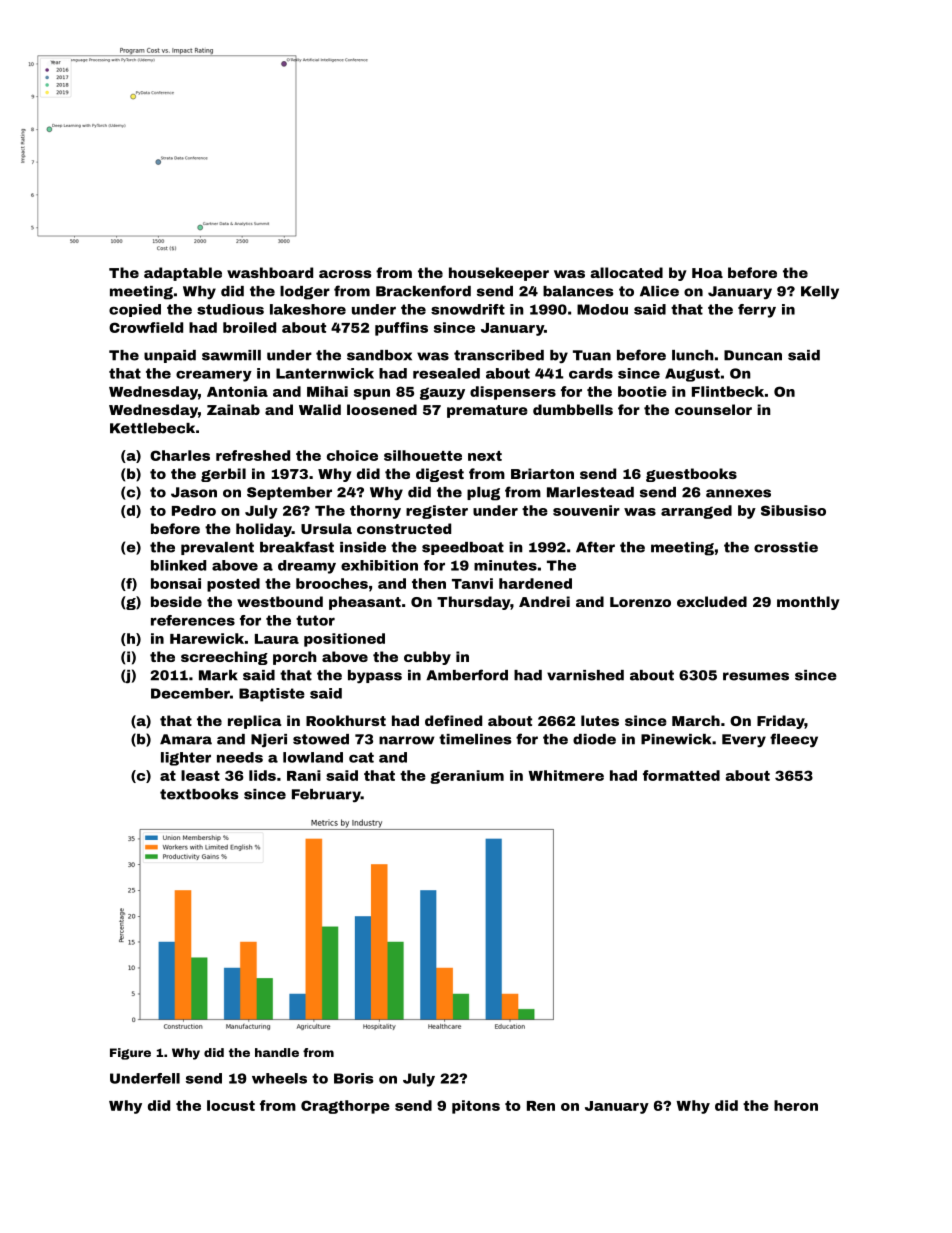 Image resolution: width=952 pixels, height=1233 pixels. Describe the element at coordinates (566, 775) in the screenshot. I see `Whitmere` at that location.
